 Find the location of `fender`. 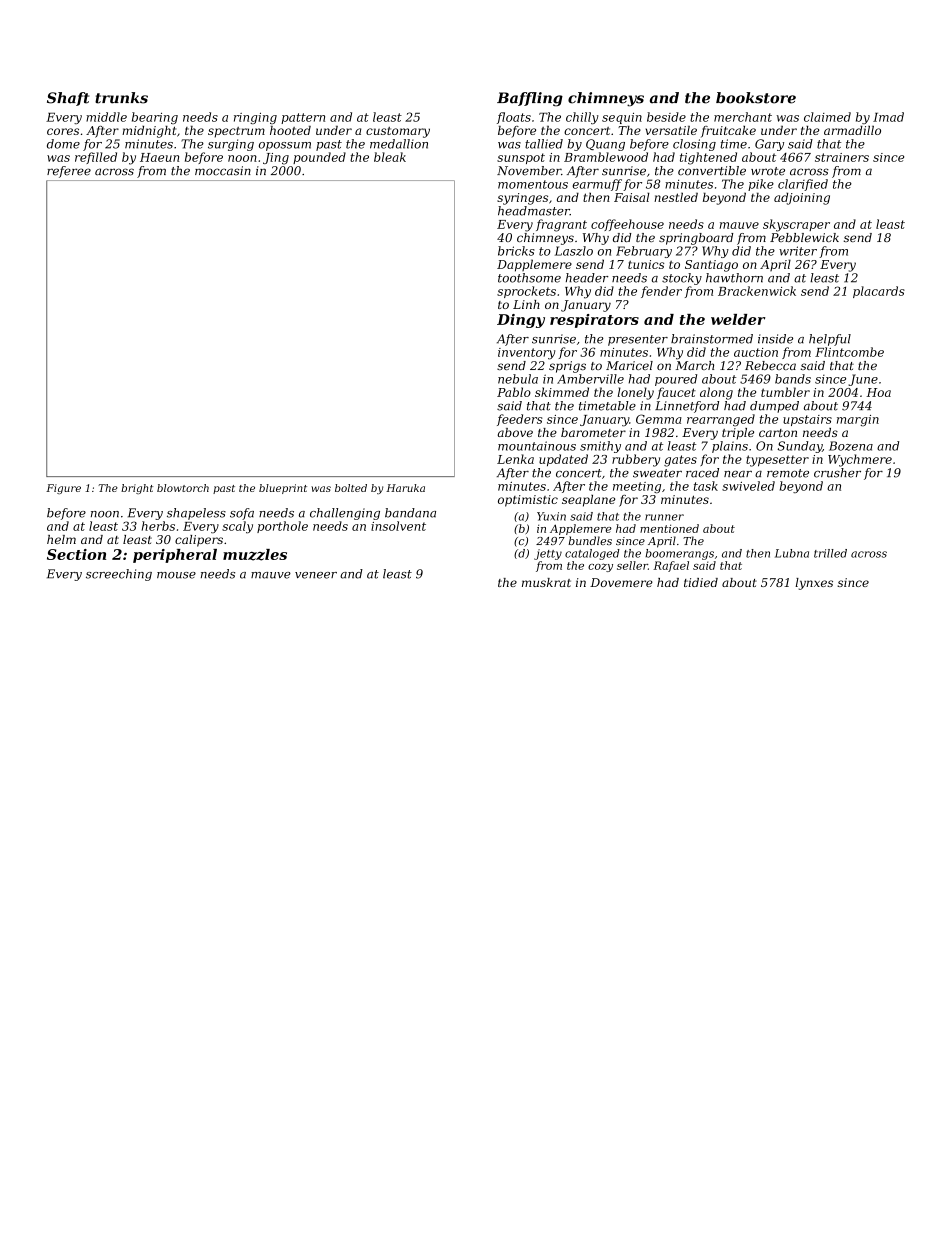

fender is located at coordinates (661, 292).
